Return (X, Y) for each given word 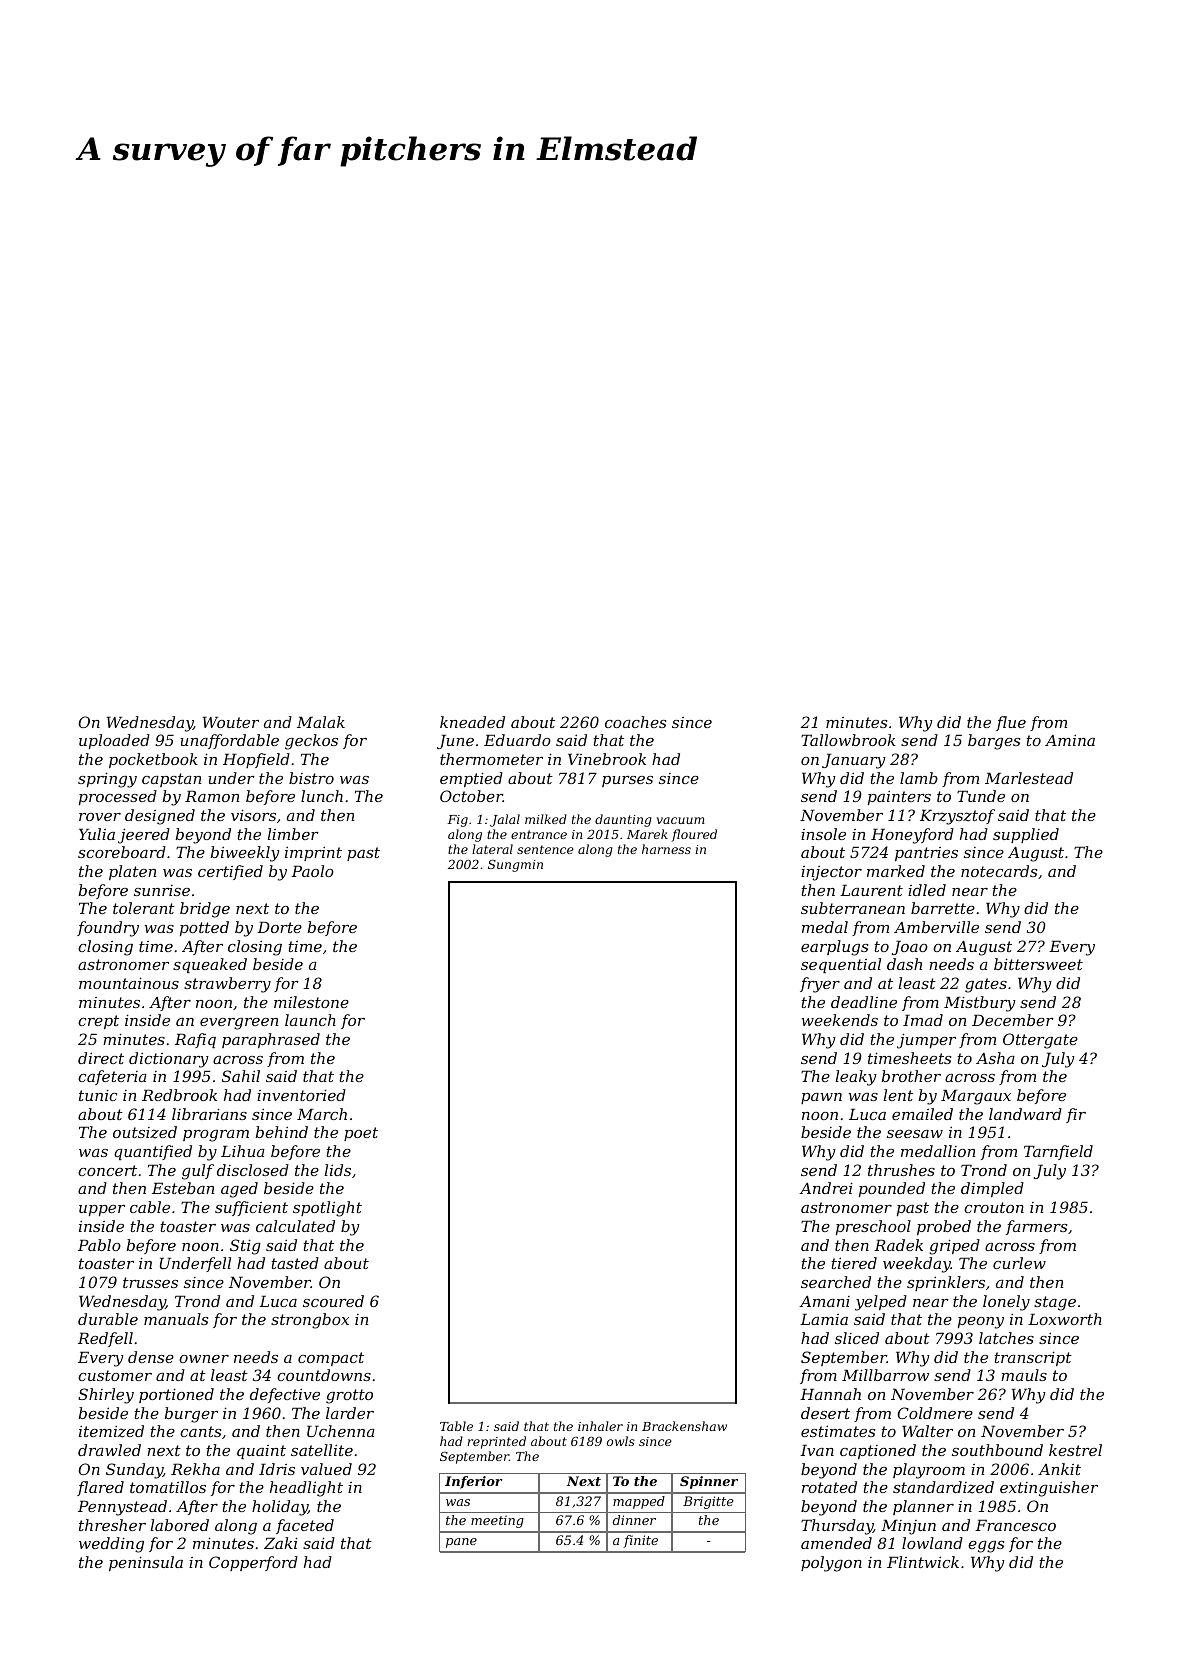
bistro (311, 778)
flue (1011, 723)
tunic (98, 1095)
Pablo (99, 1245)
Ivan (817, 1450)
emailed (922, 1114)
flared (100, 1488)
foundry (108, 929)
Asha (995, 1058)
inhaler (600, 1426)
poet (361, 1134)
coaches (635, 722)
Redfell (105, 1339)
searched (836, 1282)
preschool (873, 1227)
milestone (311, 1002)
